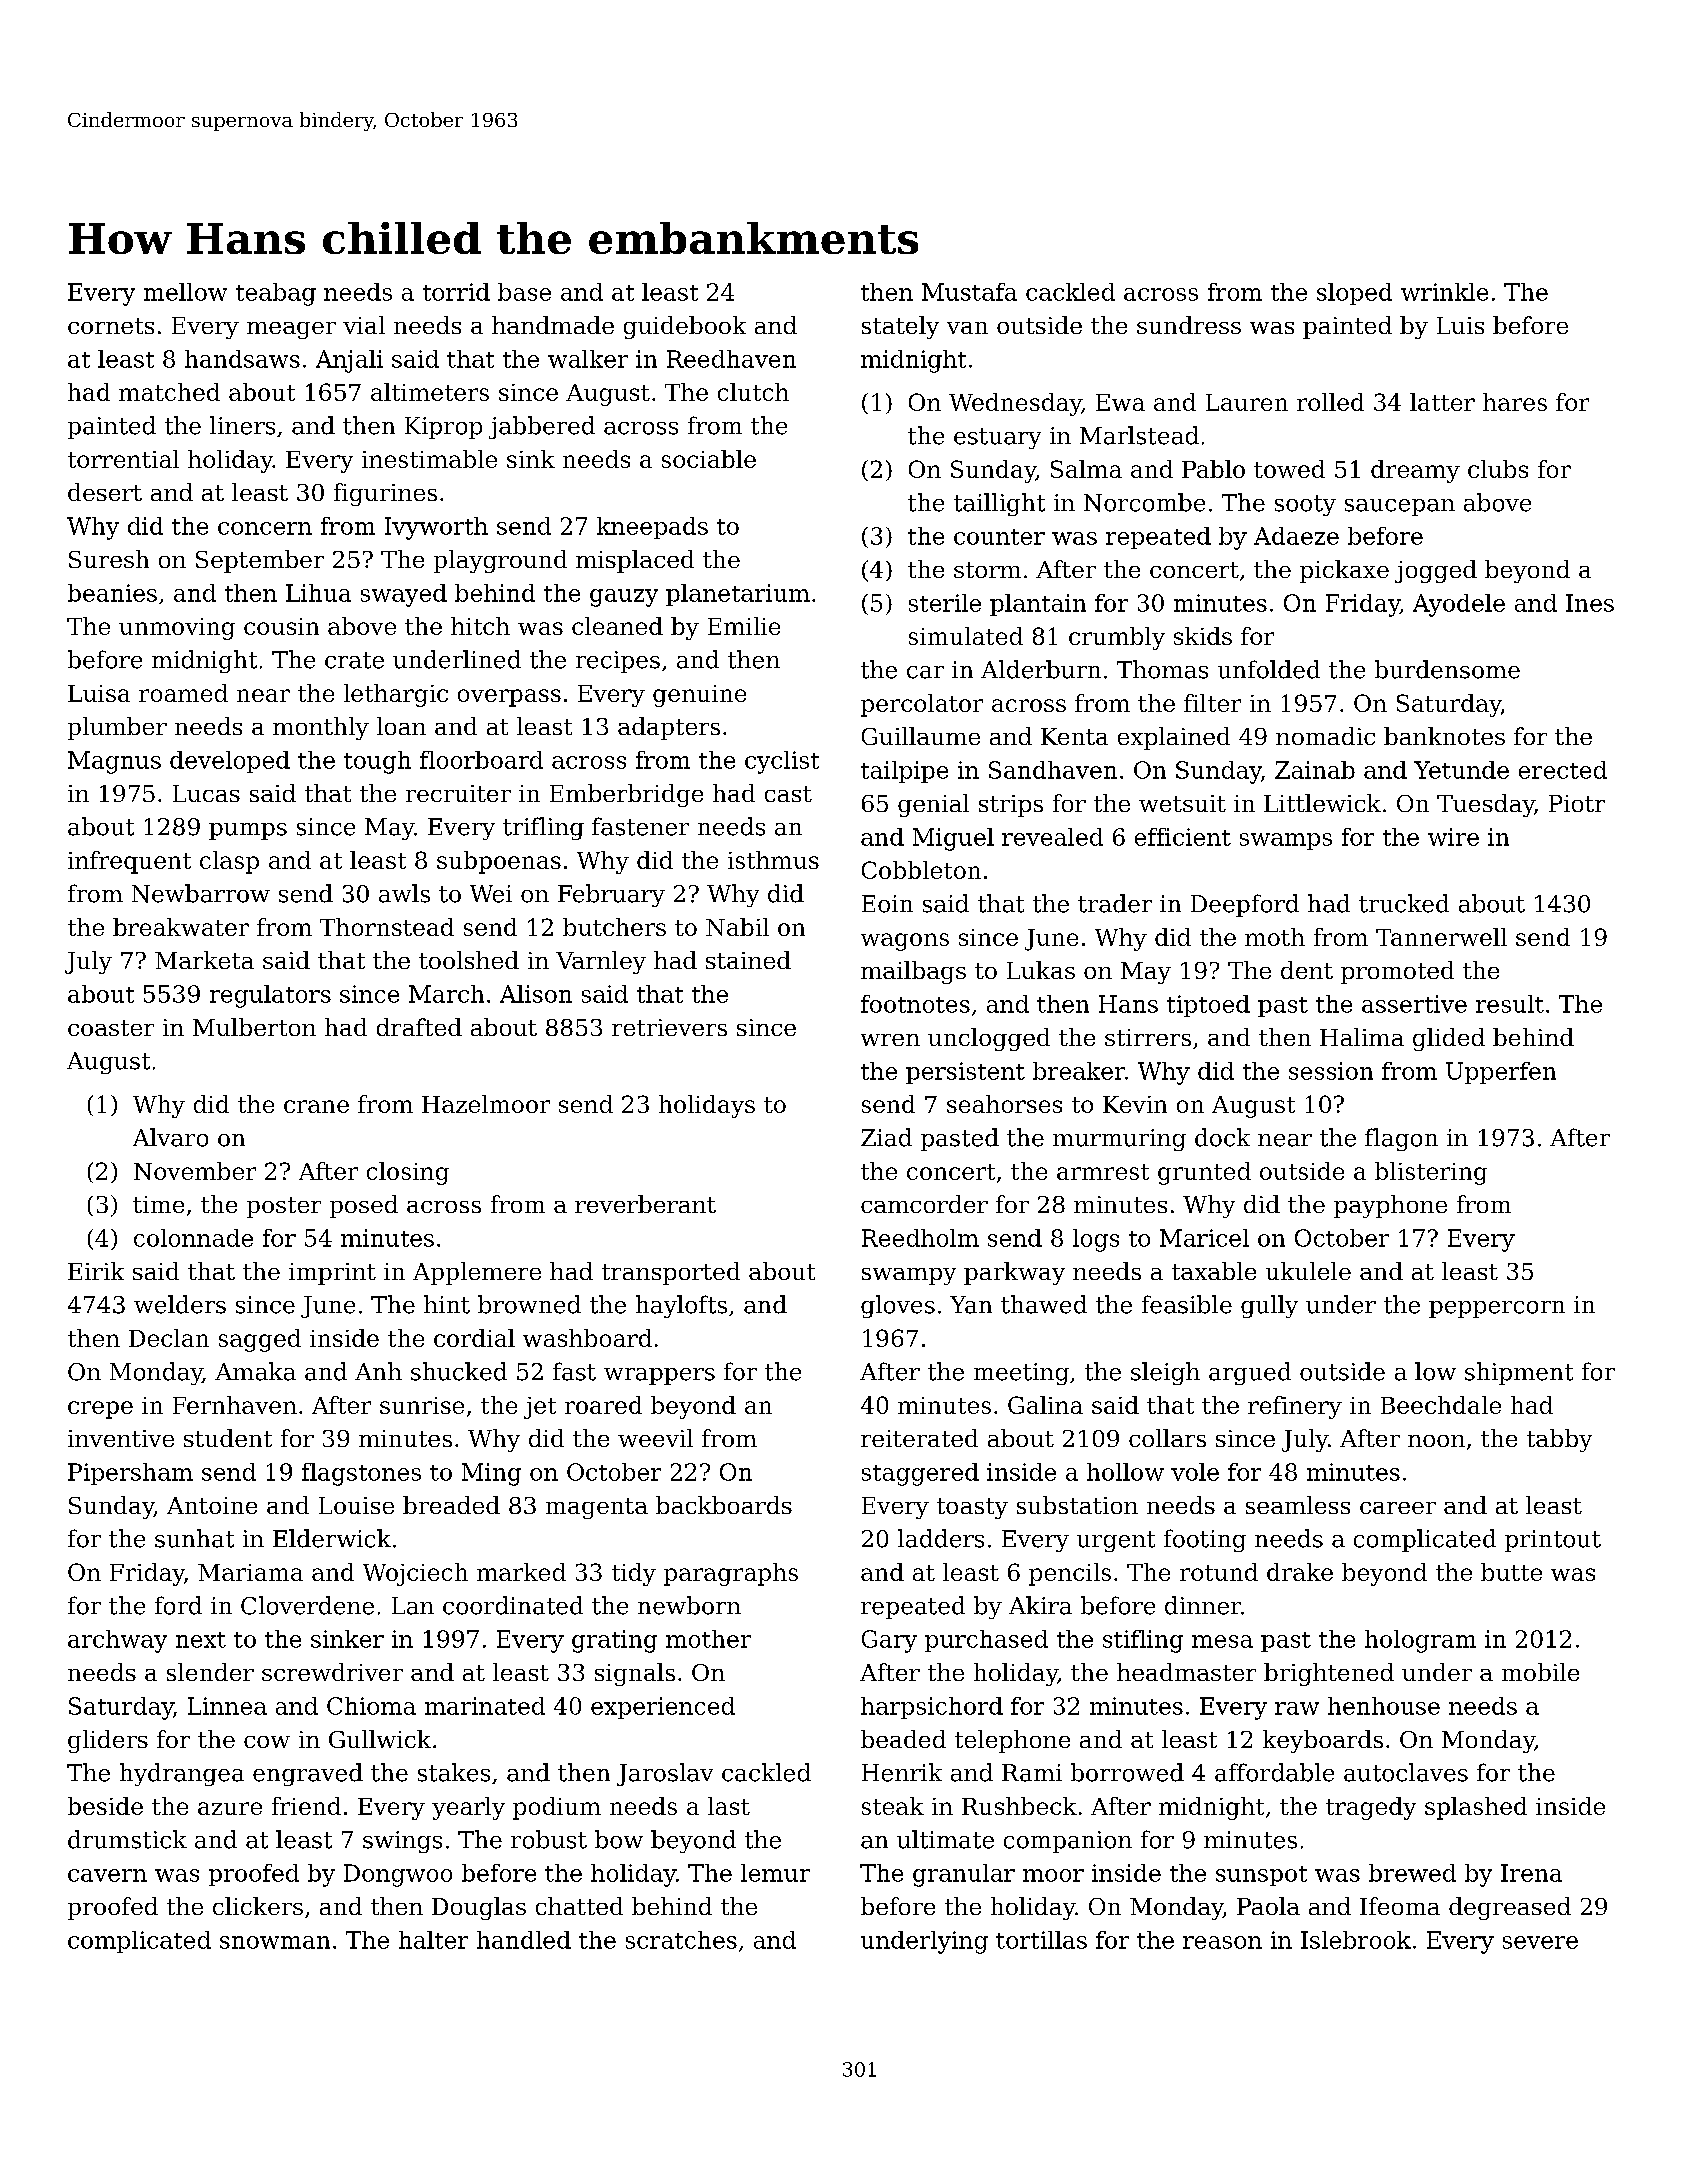 The height and width of the page is (2178, 1683). I want to click on retrievers, so click(669, 1027).
